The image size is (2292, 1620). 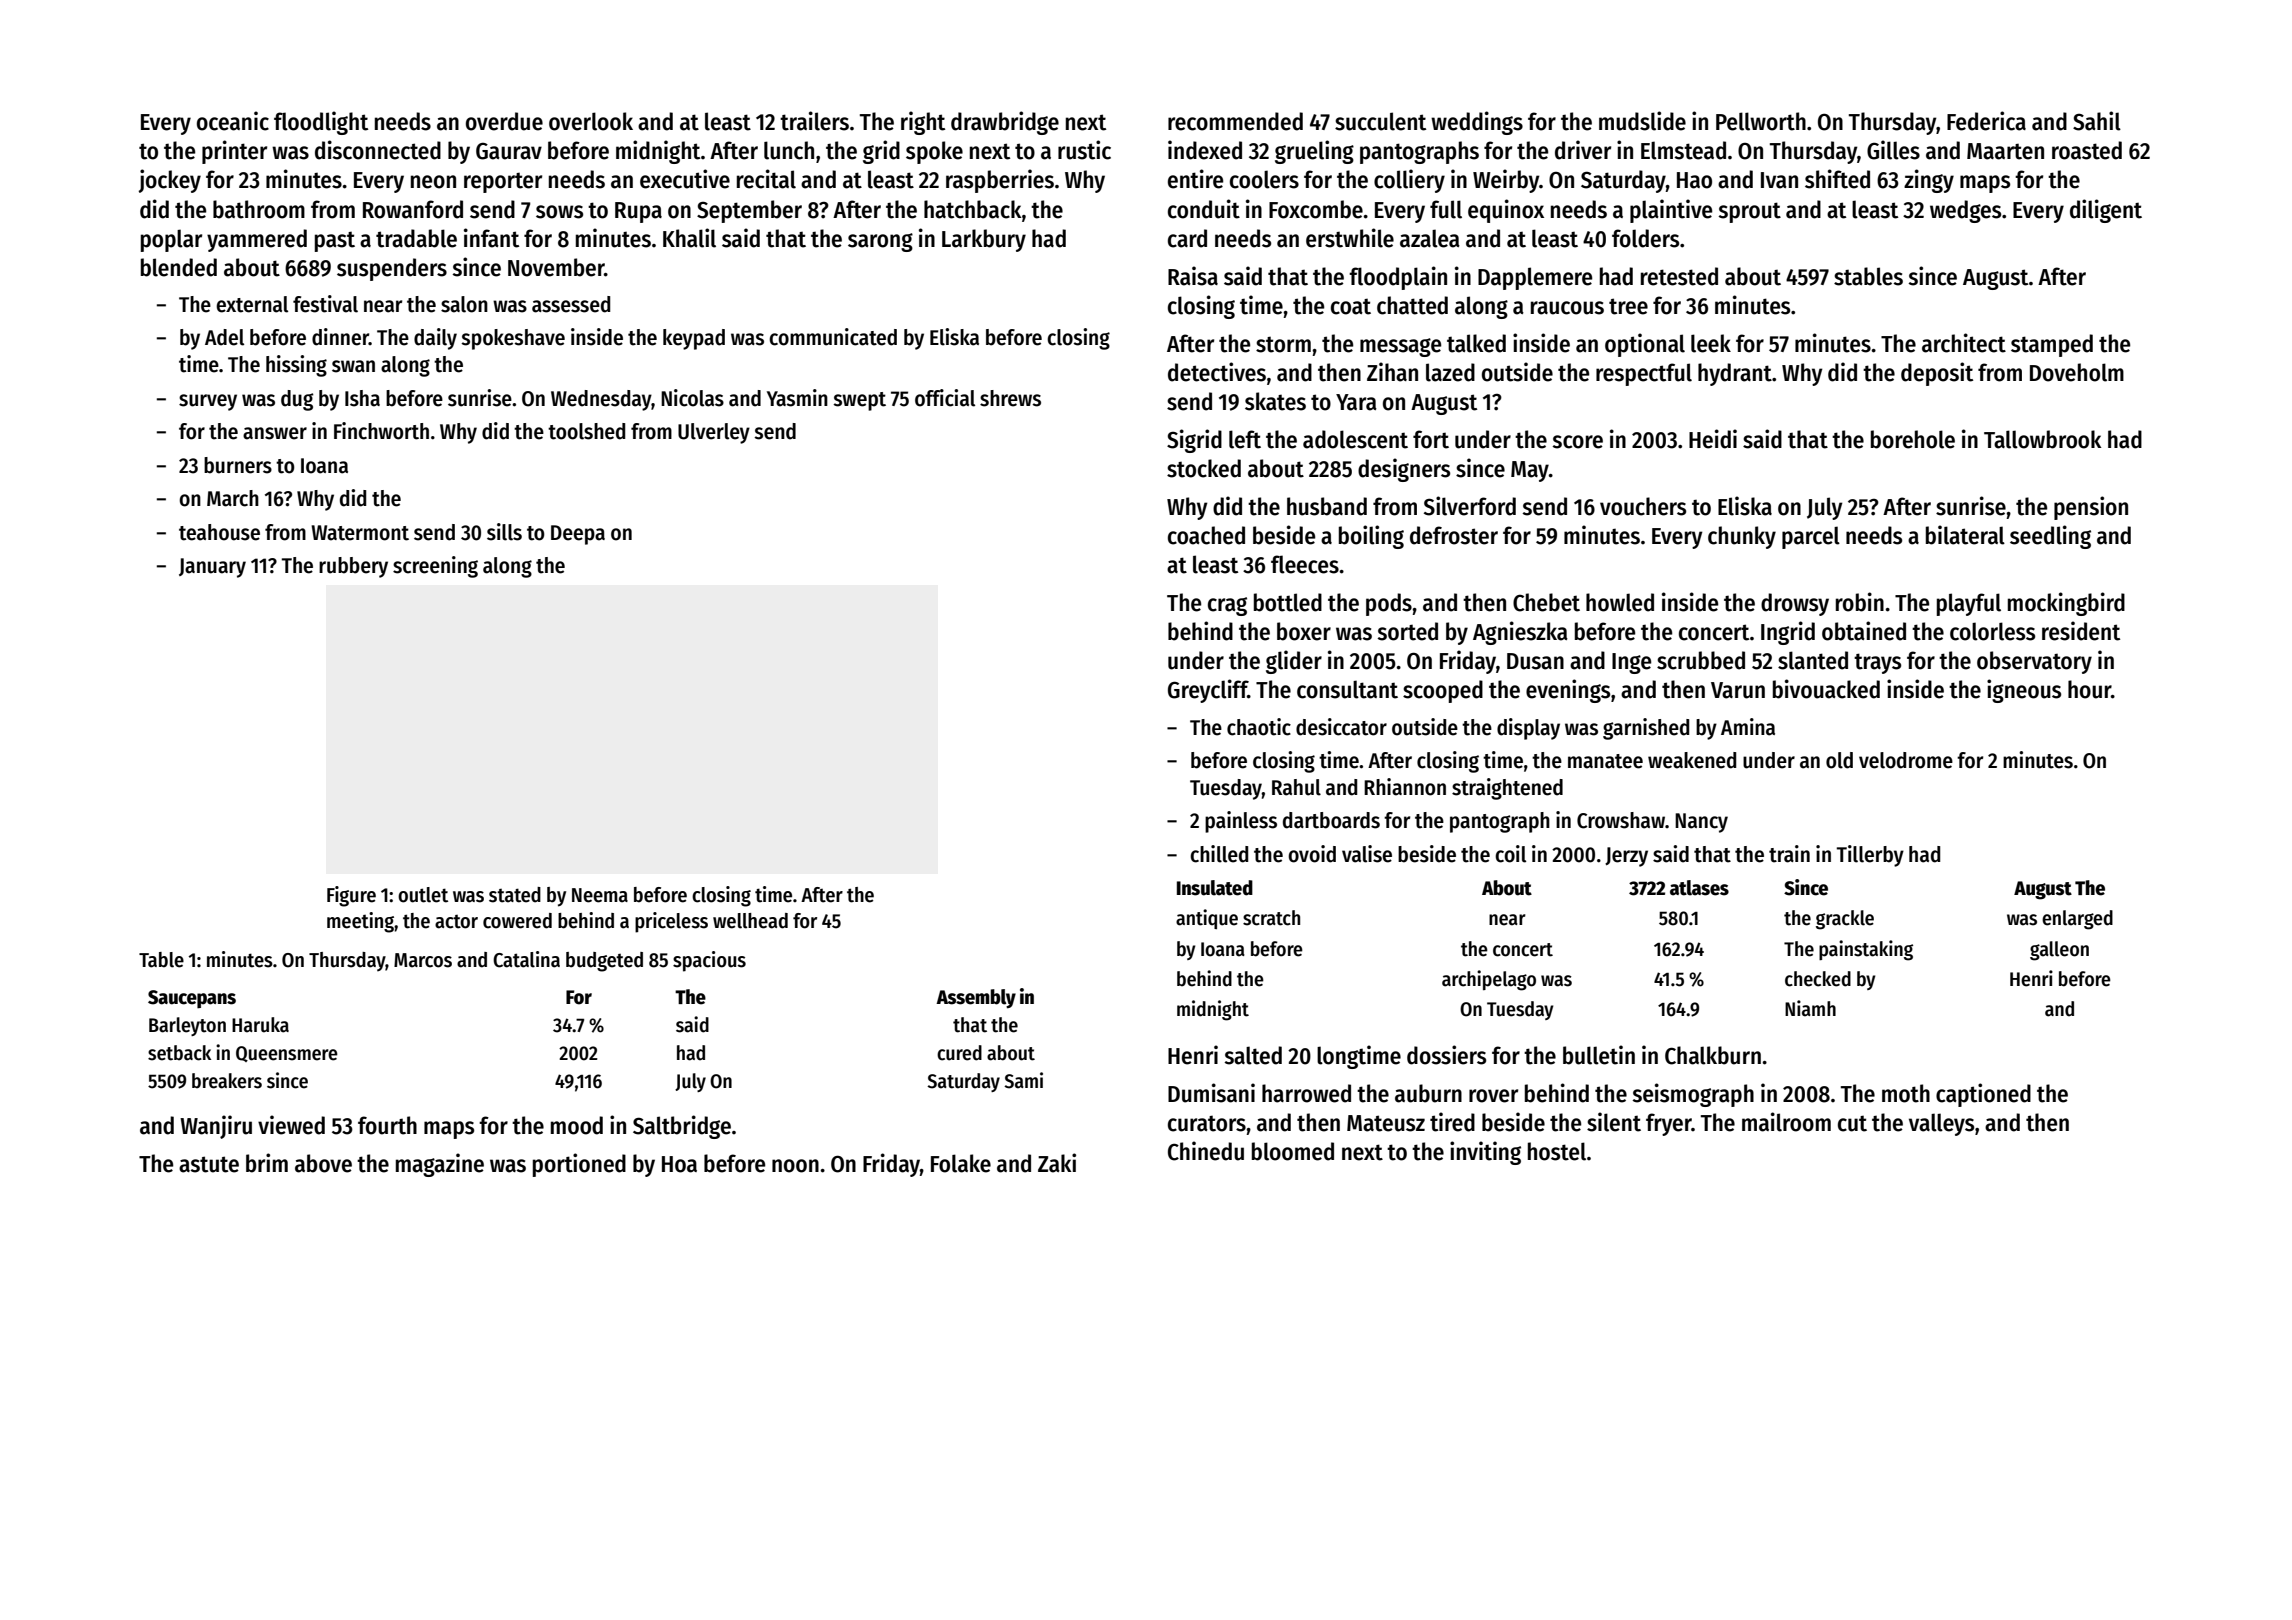 What do you see at coordinates (1761, 121) in the screenshot?
I see `Pellworth` at bounding box center [1761, 121].
